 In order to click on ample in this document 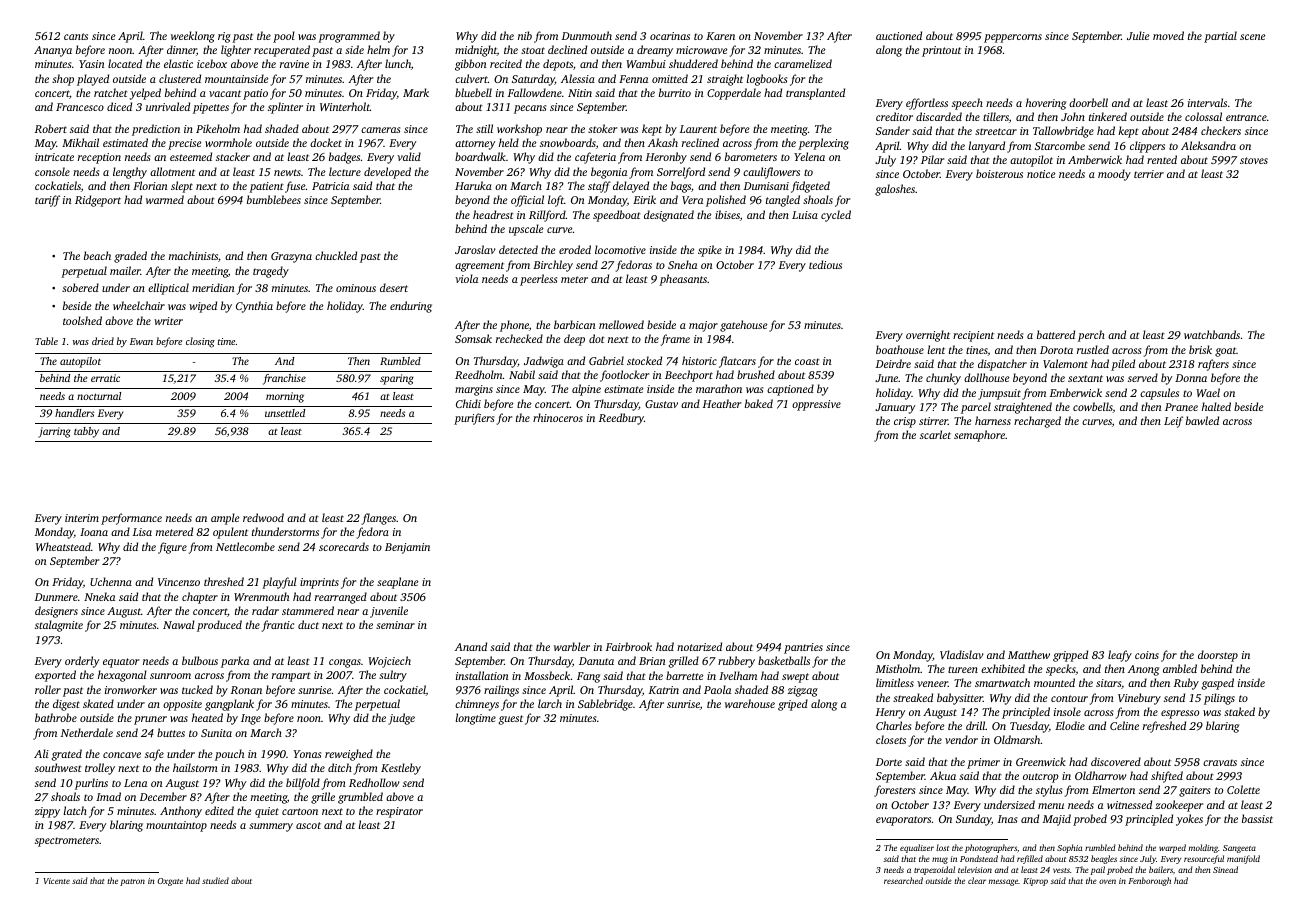, I will do `click(225, 519)`.
